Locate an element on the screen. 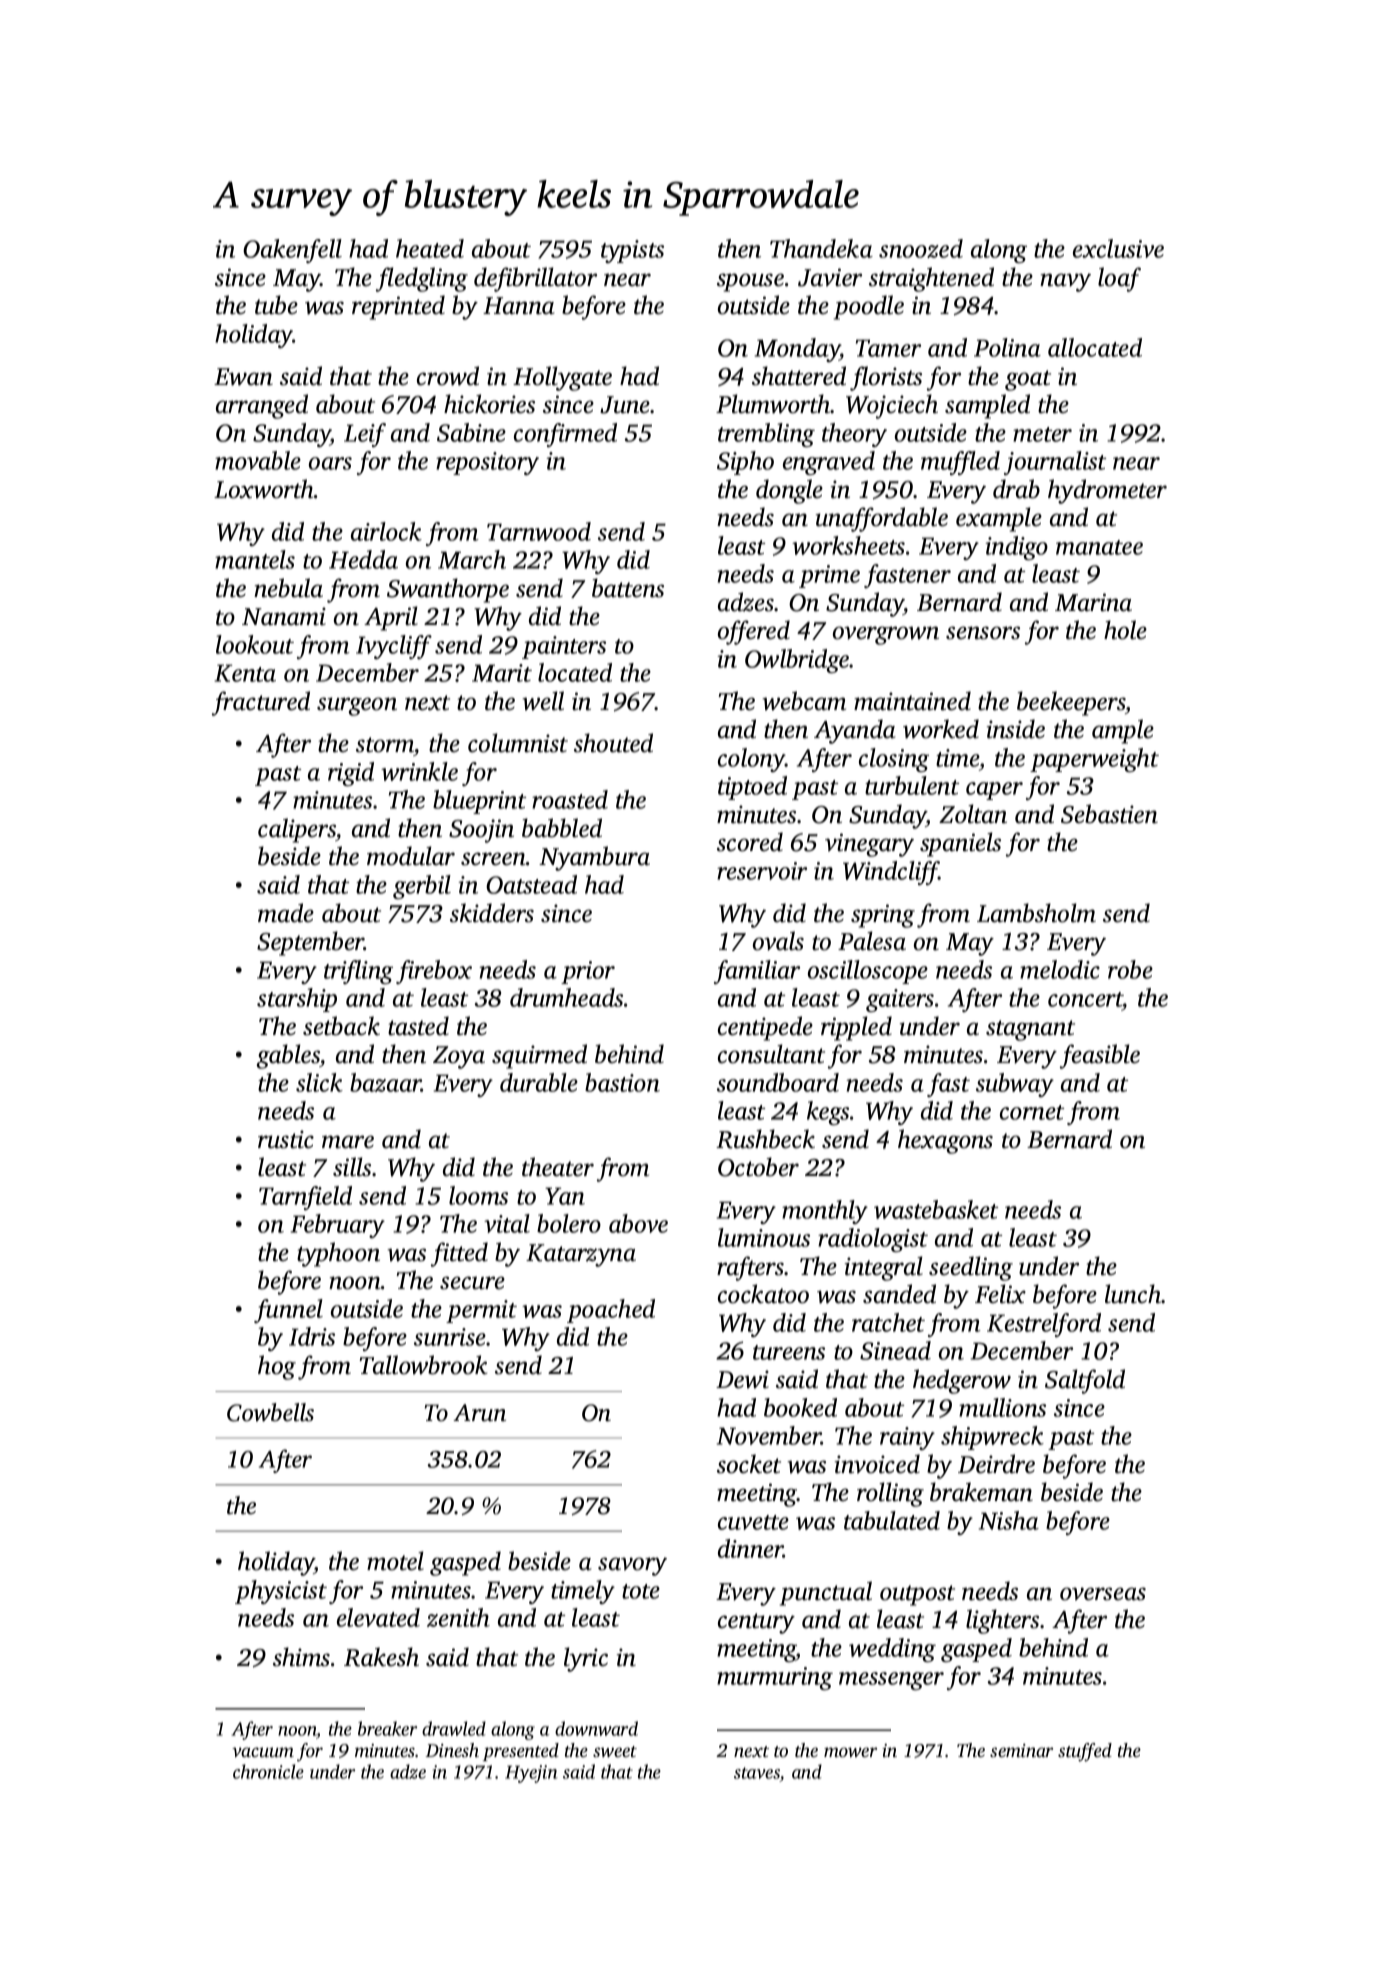  maintained is located at coordinates (912, 701).
